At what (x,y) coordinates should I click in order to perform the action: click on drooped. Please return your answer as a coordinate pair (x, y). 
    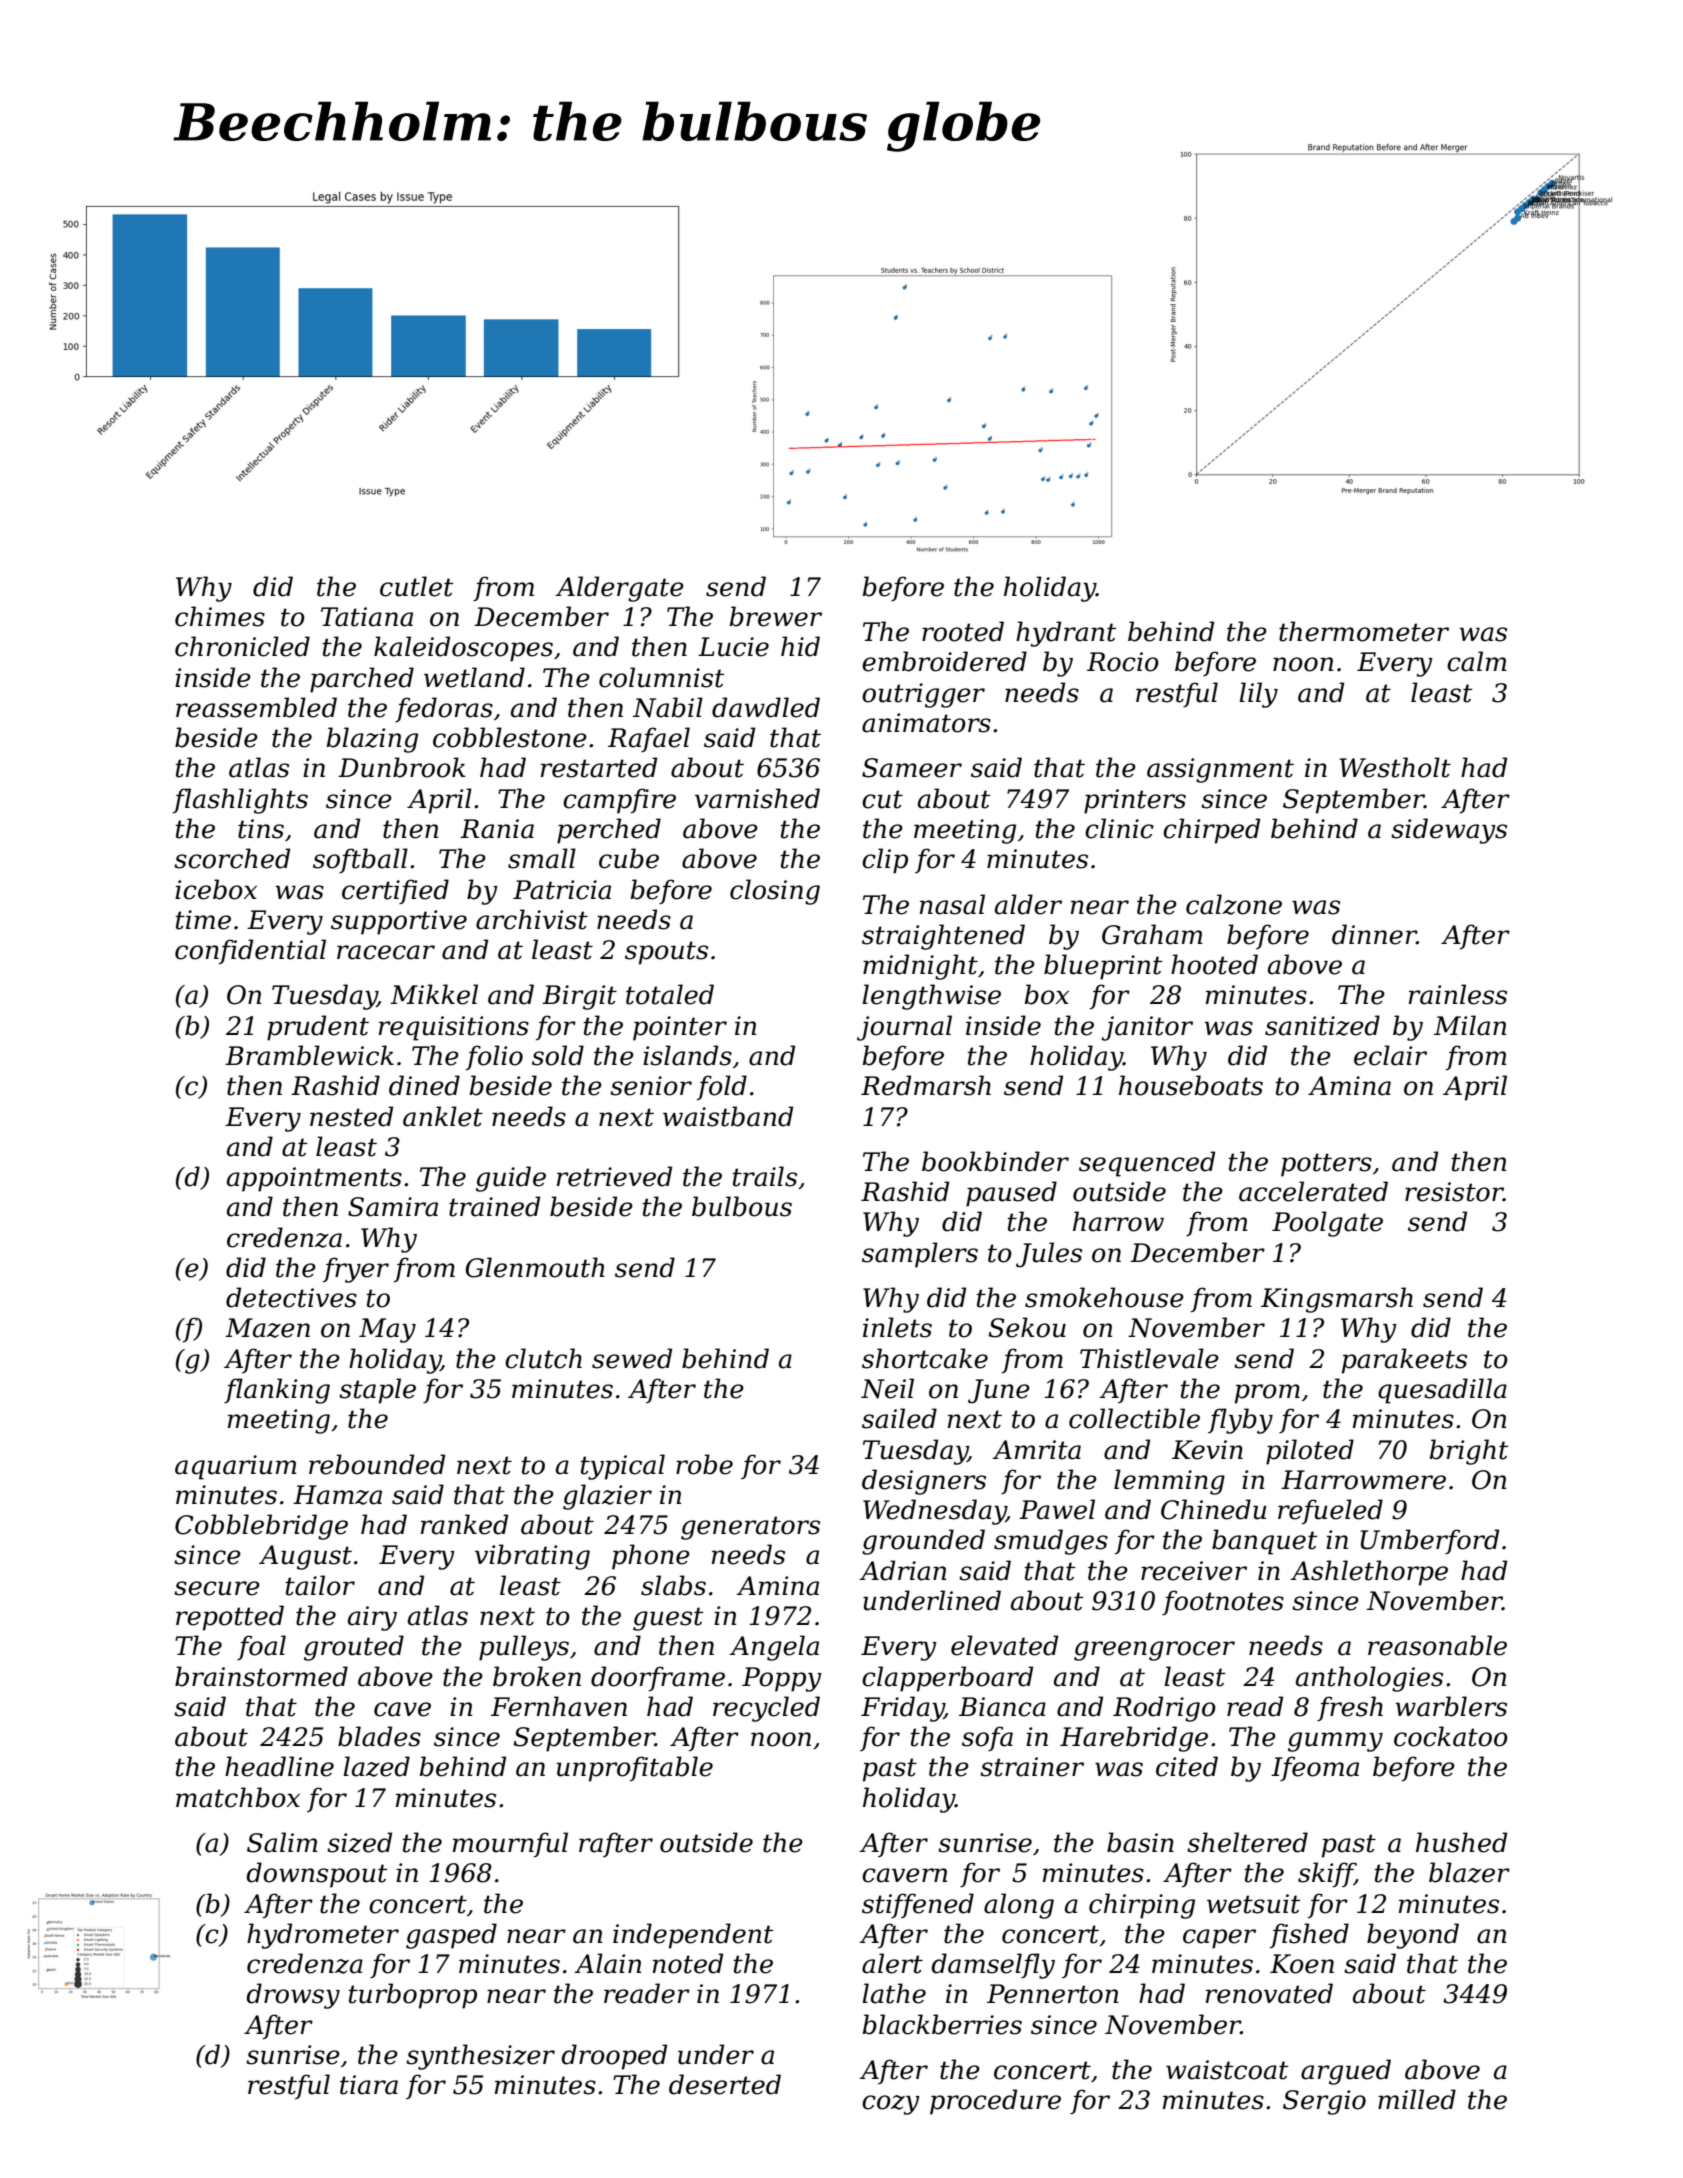
    Looking at the image, I should click on (614, 2057).
